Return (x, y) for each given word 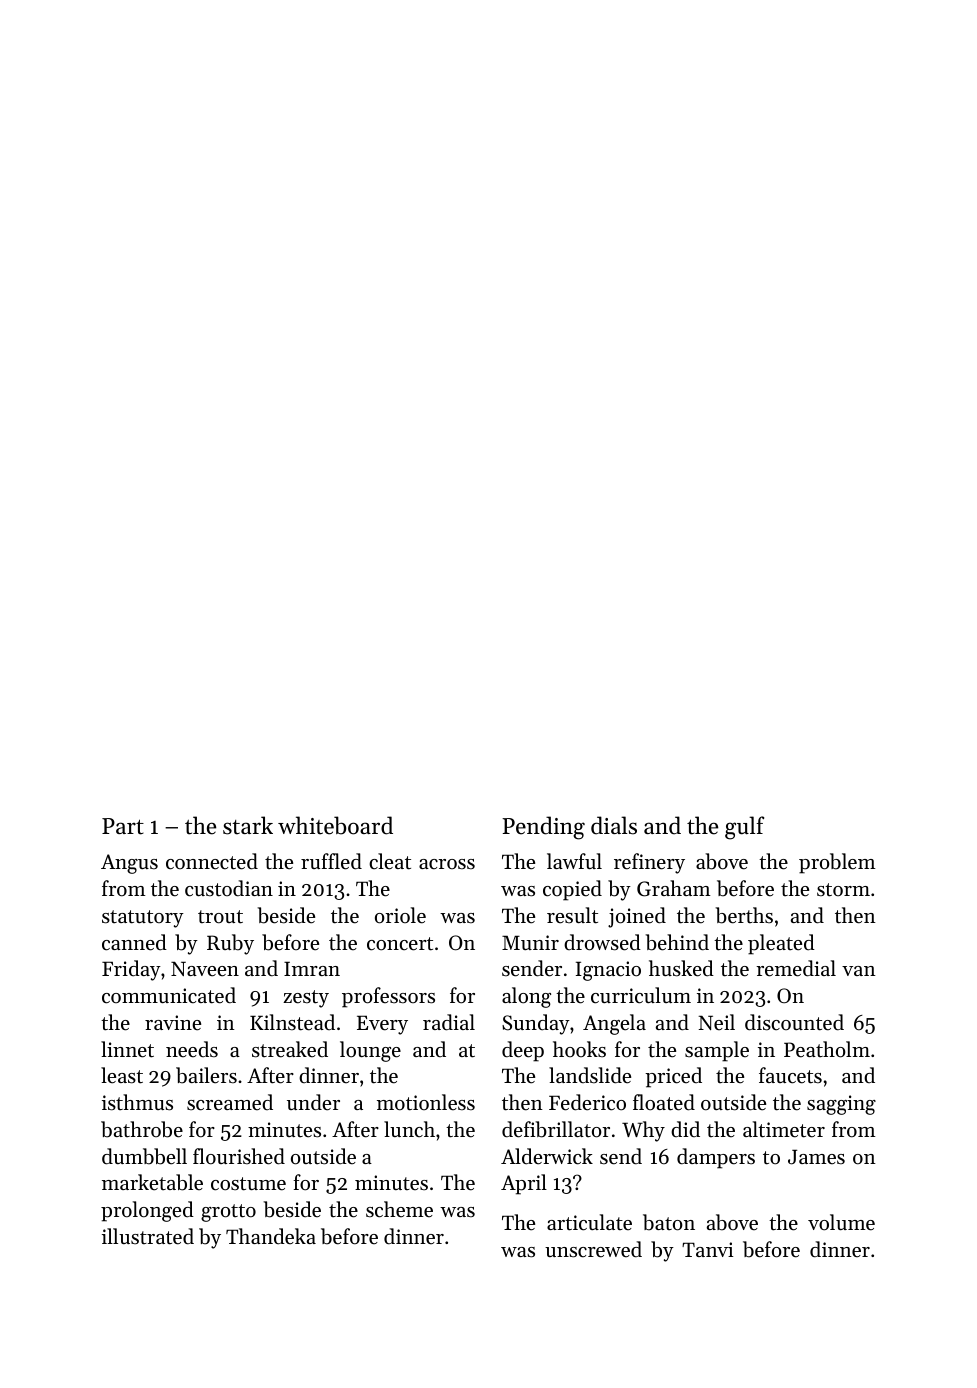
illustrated (148, 1236)
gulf (744, 828)
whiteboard (335, 825)
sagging (841, 1105)
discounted (794, 1022)
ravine (173, 1023)
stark (248, 825)
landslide (590, 1075)
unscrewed (593, 1249)
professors (388, 997)
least (122, 1075)
